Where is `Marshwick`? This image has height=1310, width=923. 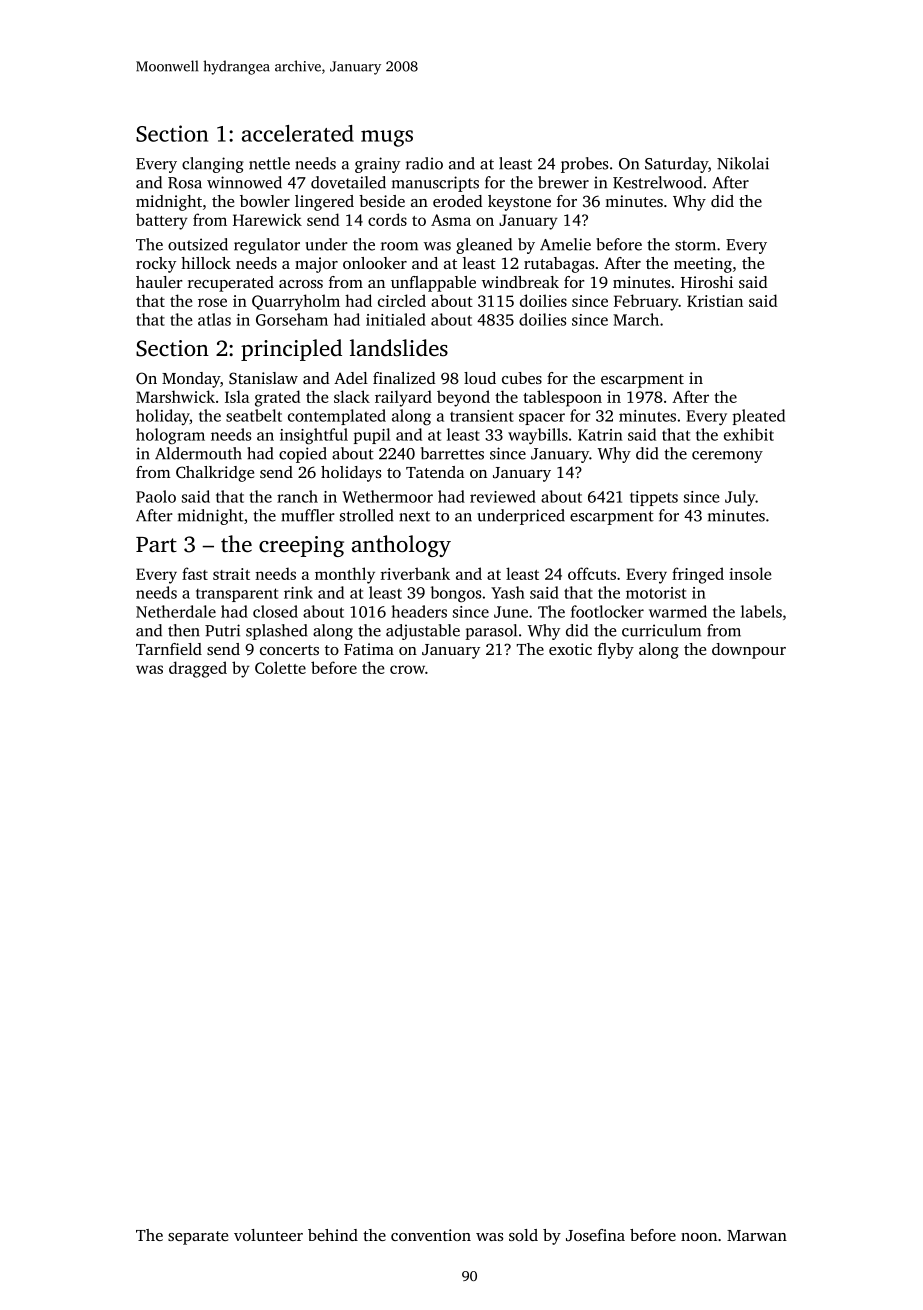 Marshwick is located at coordinates (175, 396).
